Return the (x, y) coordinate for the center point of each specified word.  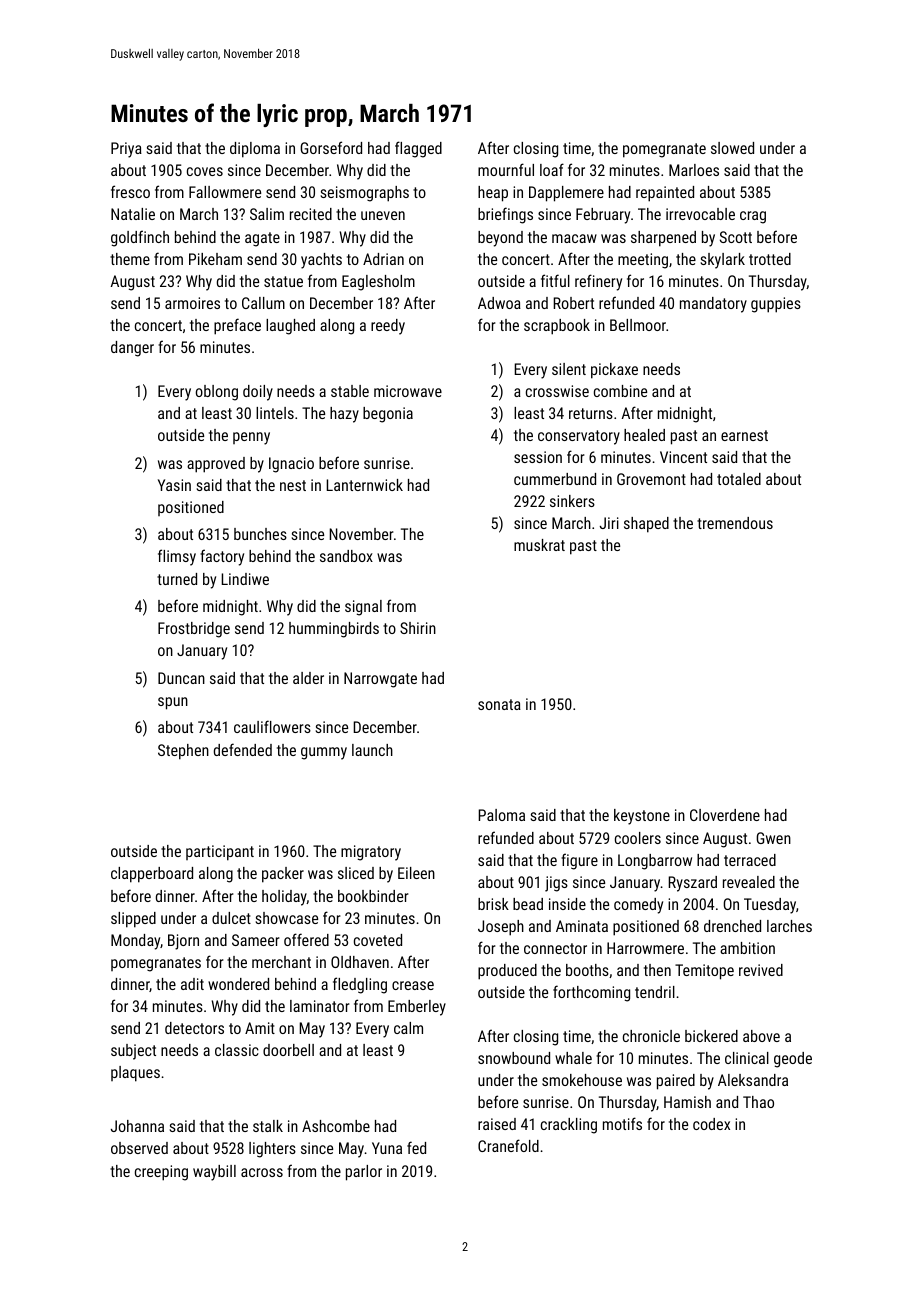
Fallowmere (225, 192)
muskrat (539, 545)
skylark (723, 261)
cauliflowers (272, 726)
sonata (499, 704)
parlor (364, 1173)
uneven (383, 215)
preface (237, 326)
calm (408, 1028)
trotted (770, 259)
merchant (281, 962)
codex (711, 1124)
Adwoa (499, 303)
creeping (161, 1173)
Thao (758, 1102)
